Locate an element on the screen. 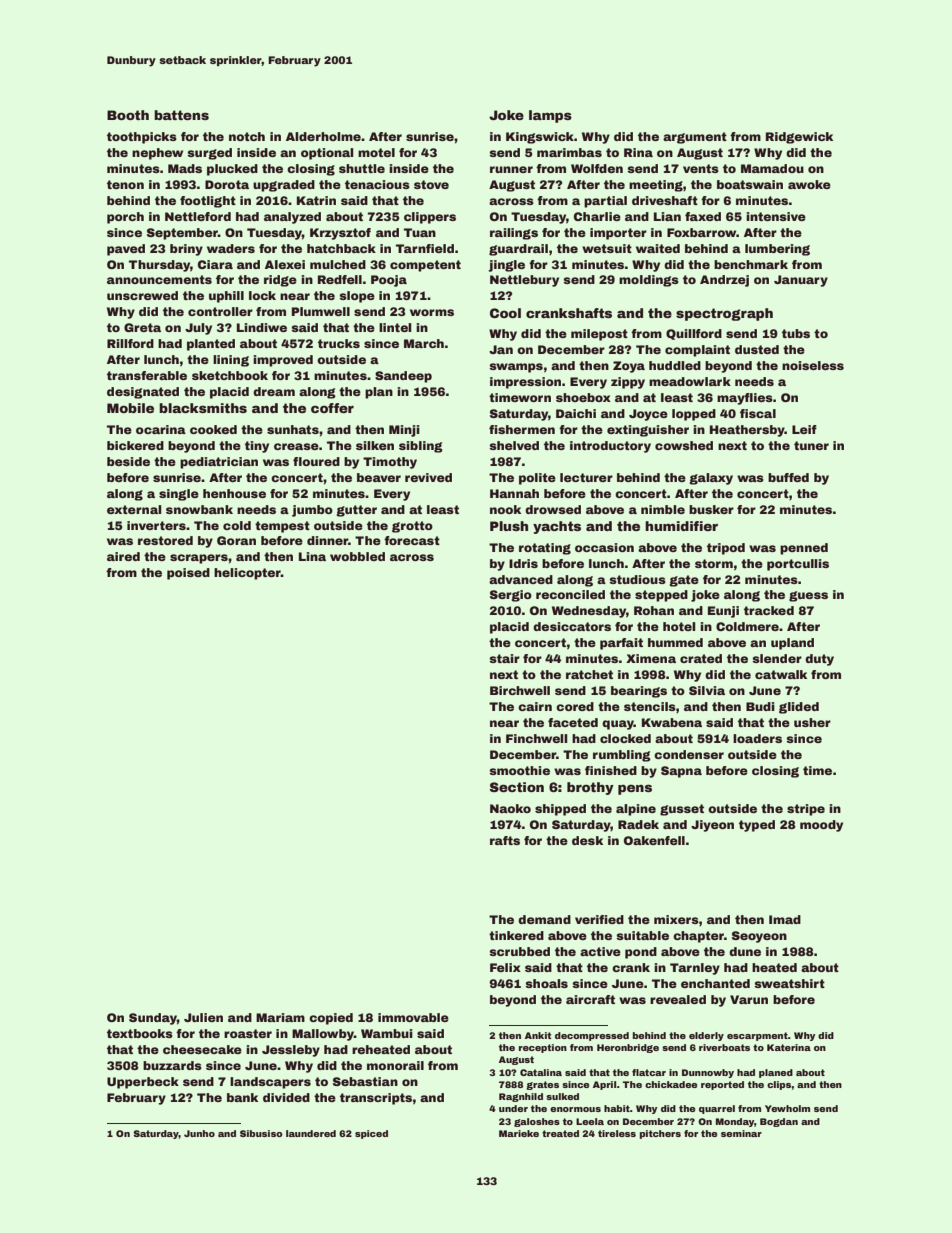  awoke is located at coordinates (809, 184).
